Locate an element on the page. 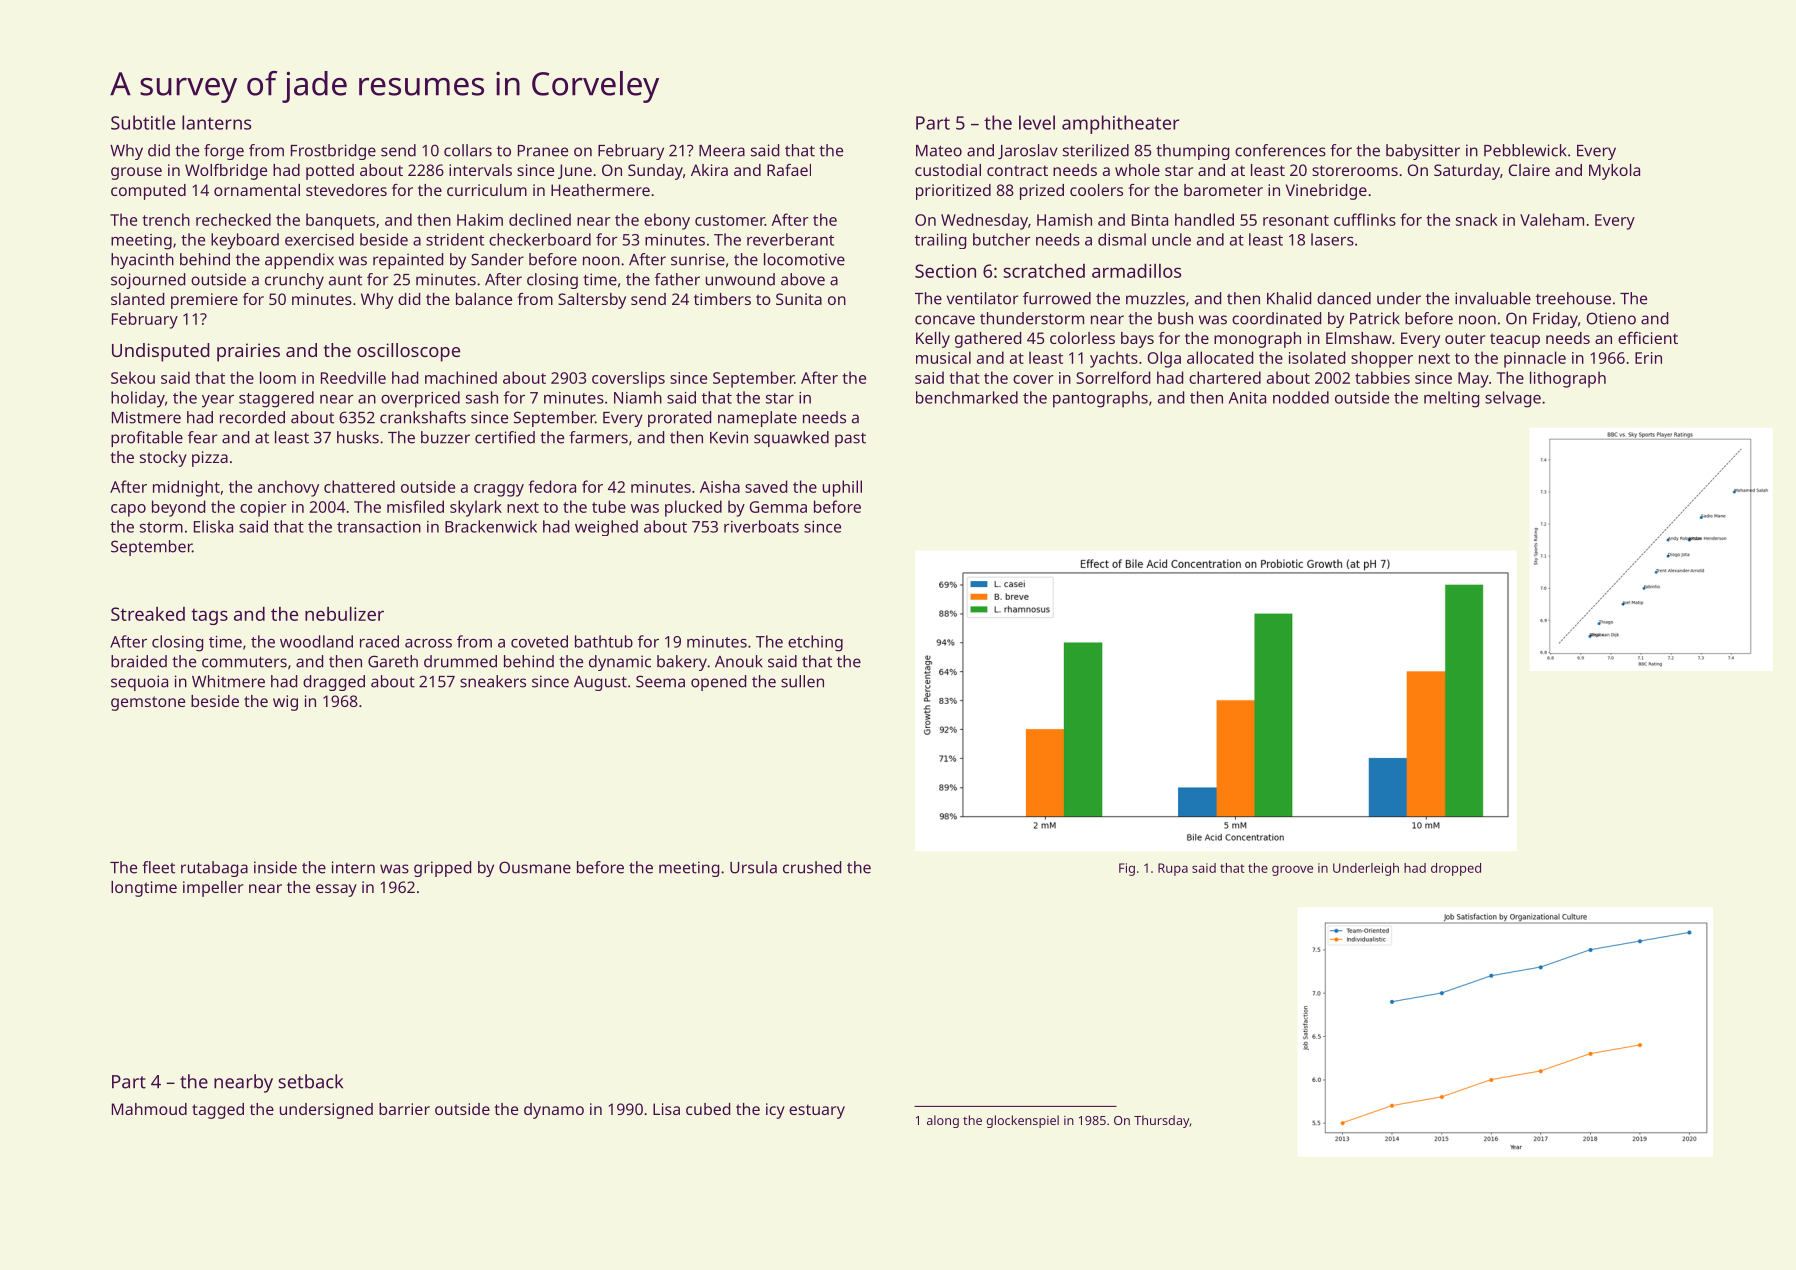 This document has width=1796, height=1270. oscilloscope is located at coordinates (408, 352).
